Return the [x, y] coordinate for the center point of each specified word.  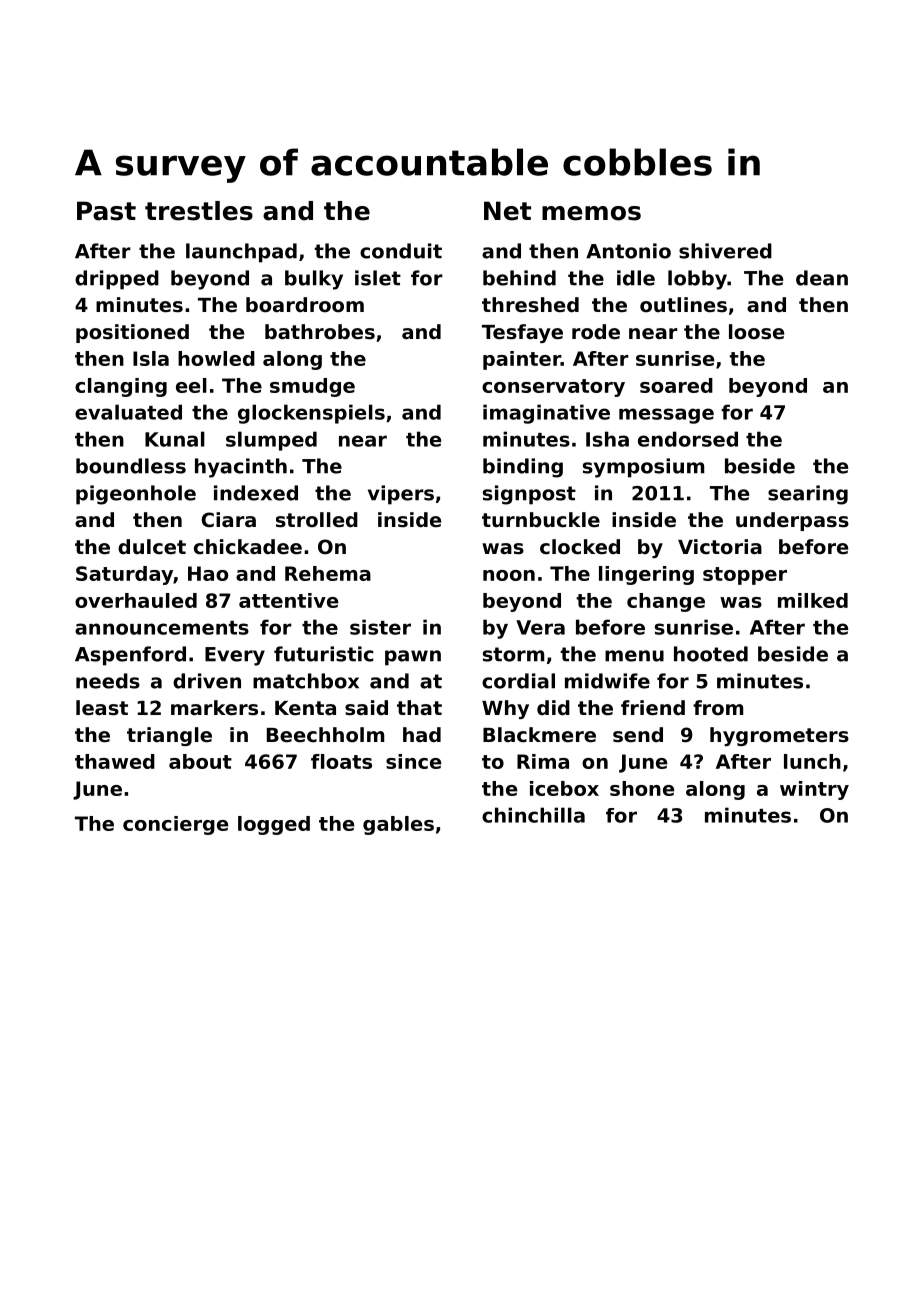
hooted [711, 654]
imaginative [546, 414]
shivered [725, 251]
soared [676, 385]
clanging [121, 387]
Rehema [328, 573]
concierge [175, 825]
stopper [745, 576]
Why [505, 709]
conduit [401, 251]
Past [106, 211]
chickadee [248, 547]
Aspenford [130, 656]
